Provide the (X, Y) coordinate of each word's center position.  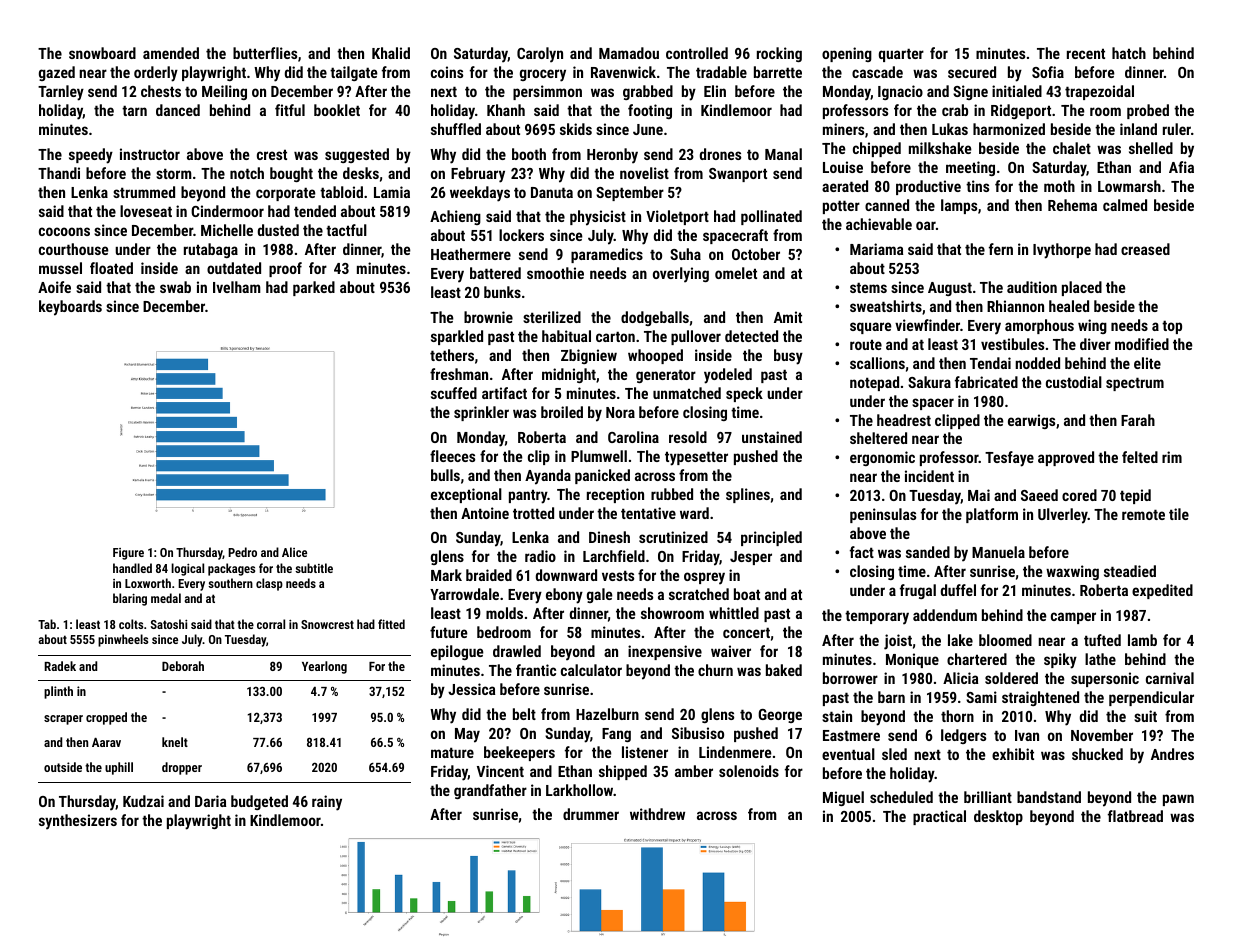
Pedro (242, 552)
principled (771, 538)
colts (131, 624)
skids (576, 129)
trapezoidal (1099, 92)
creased (1145, 249)
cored (1079, 495)
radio (540, 556)
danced (178, 110)
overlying (681, 275)
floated (111, 268)
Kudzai (143, 801)
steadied (1130, 571)
